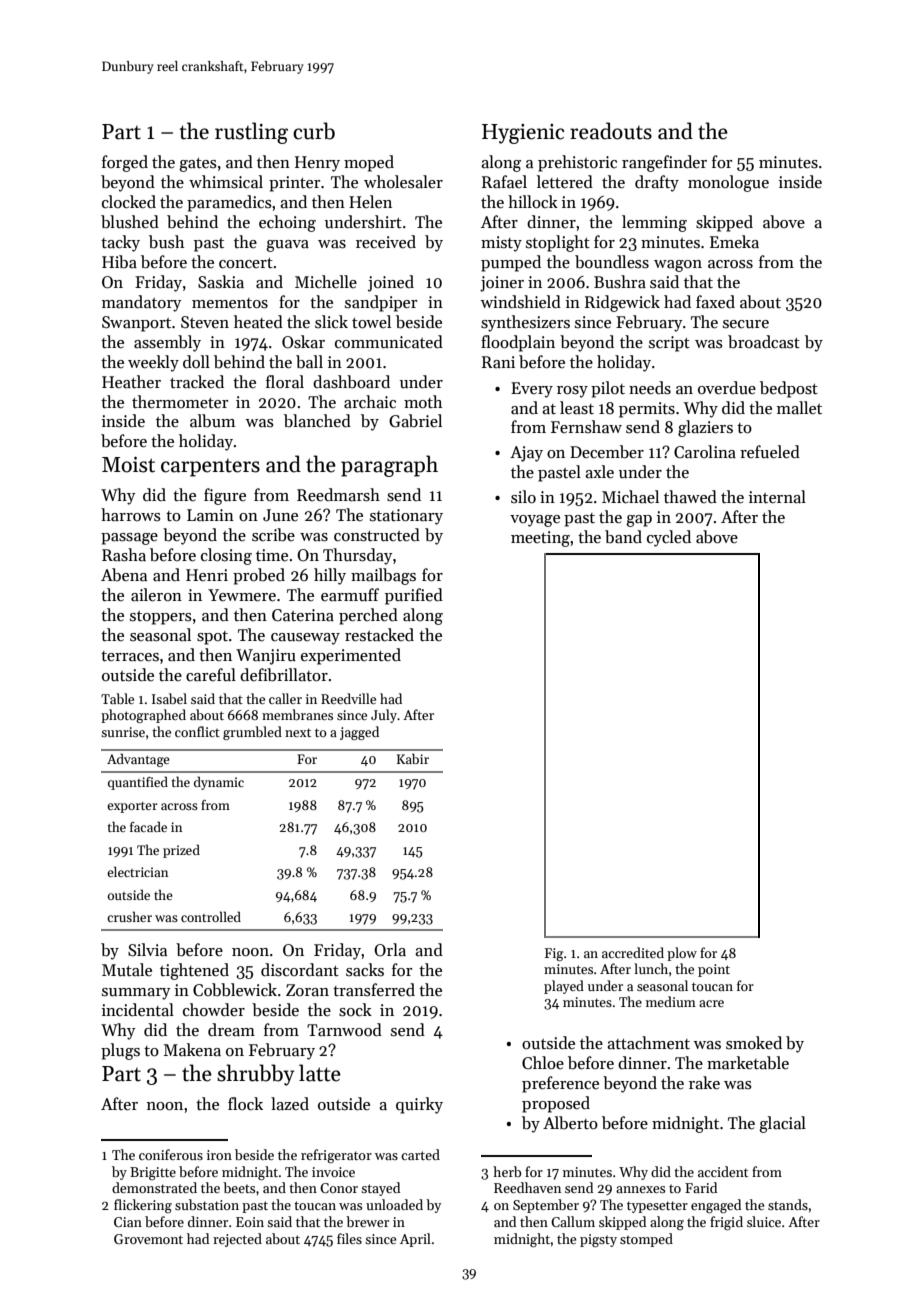 This screenshot has height=1311, width=924. I want to click on plow, so click(682, 954).
